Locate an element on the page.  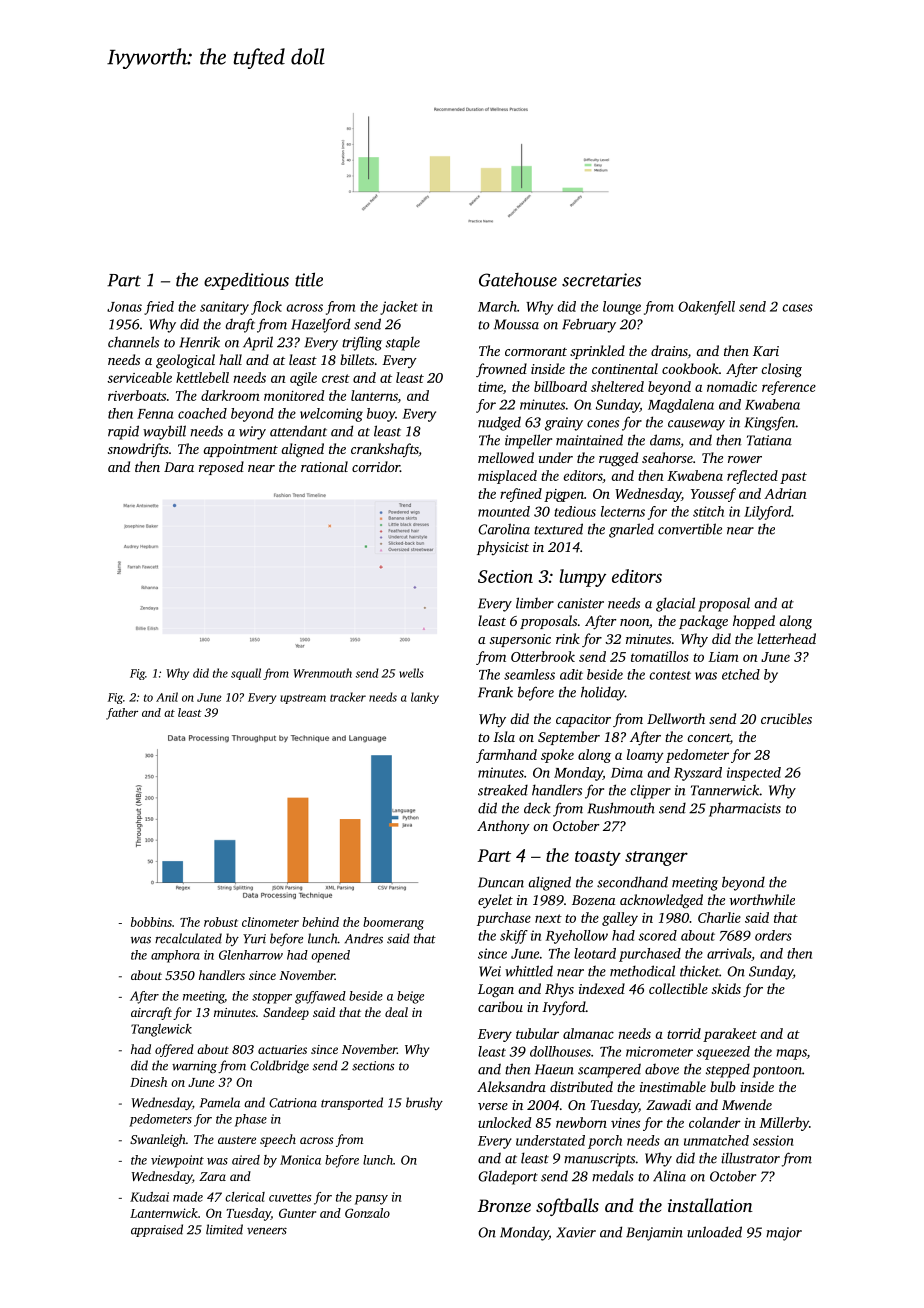
farmhand is located at coordinates (506, 756).
